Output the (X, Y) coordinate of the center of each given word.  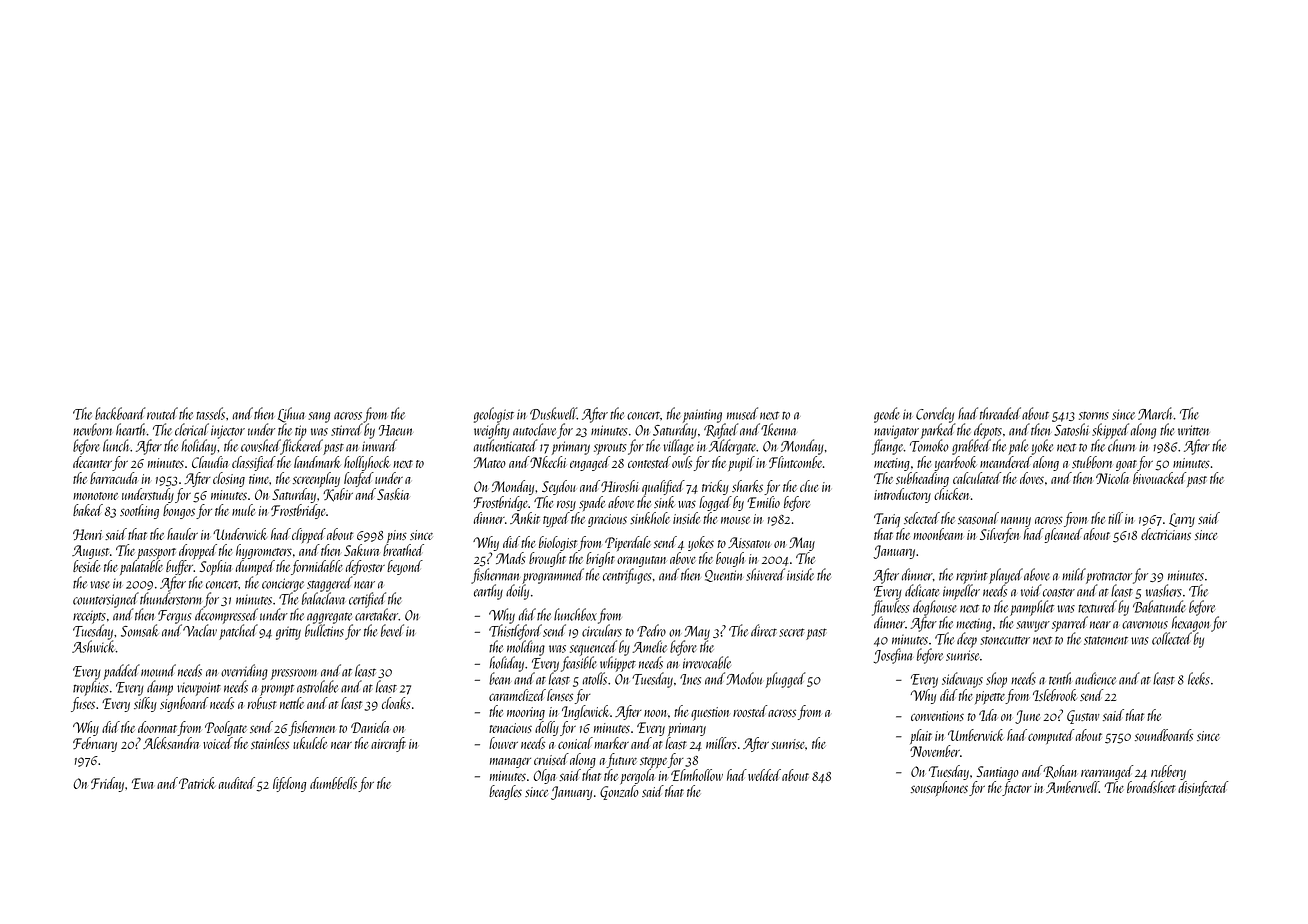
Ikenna (778, 429)
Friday (107, 784)
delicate (922, 590)
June (1027, 717)
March (1156, 413)
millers (721, 743)
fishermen (312, 728)
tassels (210, 413)
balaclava (323, 598)
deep (967, 640)
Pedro (651, 630)
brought (547, 559)
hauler (182, 534)
